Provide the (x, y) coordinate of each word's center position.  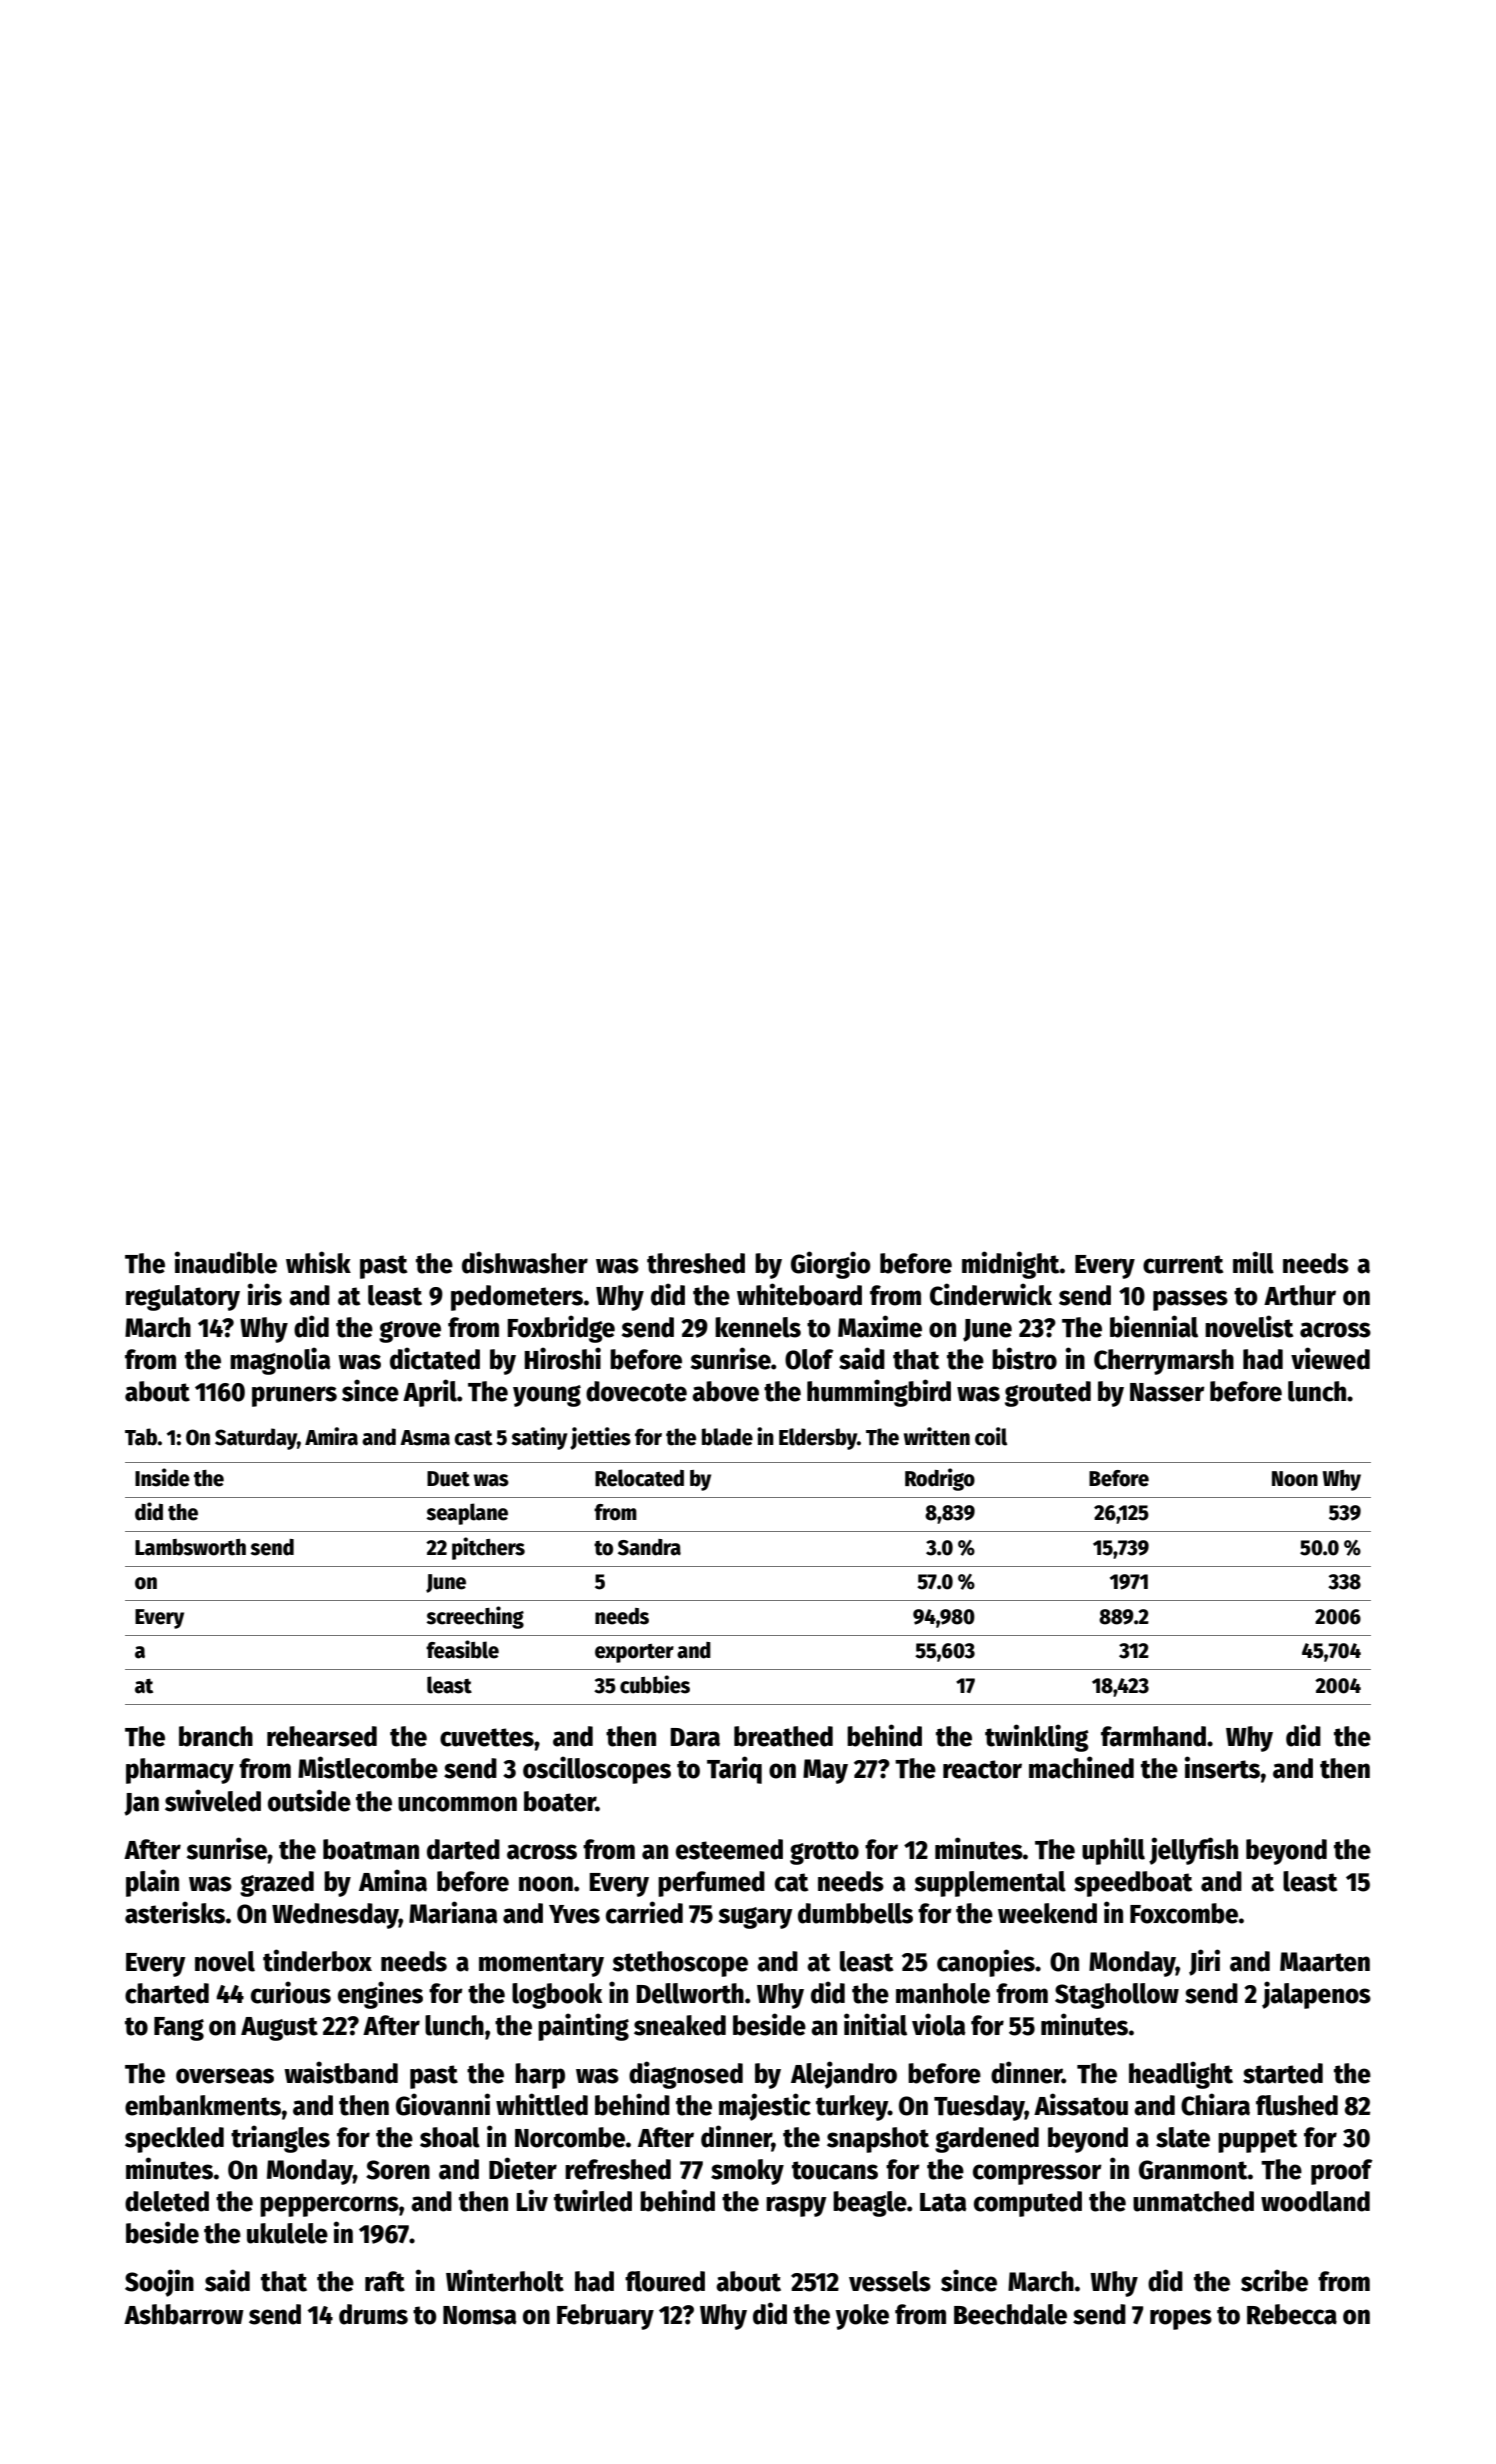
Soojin (159, 2283)
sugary (756, 1918)
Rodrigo (940, 1479)
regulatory (183, 1298)
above (725, 1391)
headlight (1181, 2075)
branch (216, 1736)
